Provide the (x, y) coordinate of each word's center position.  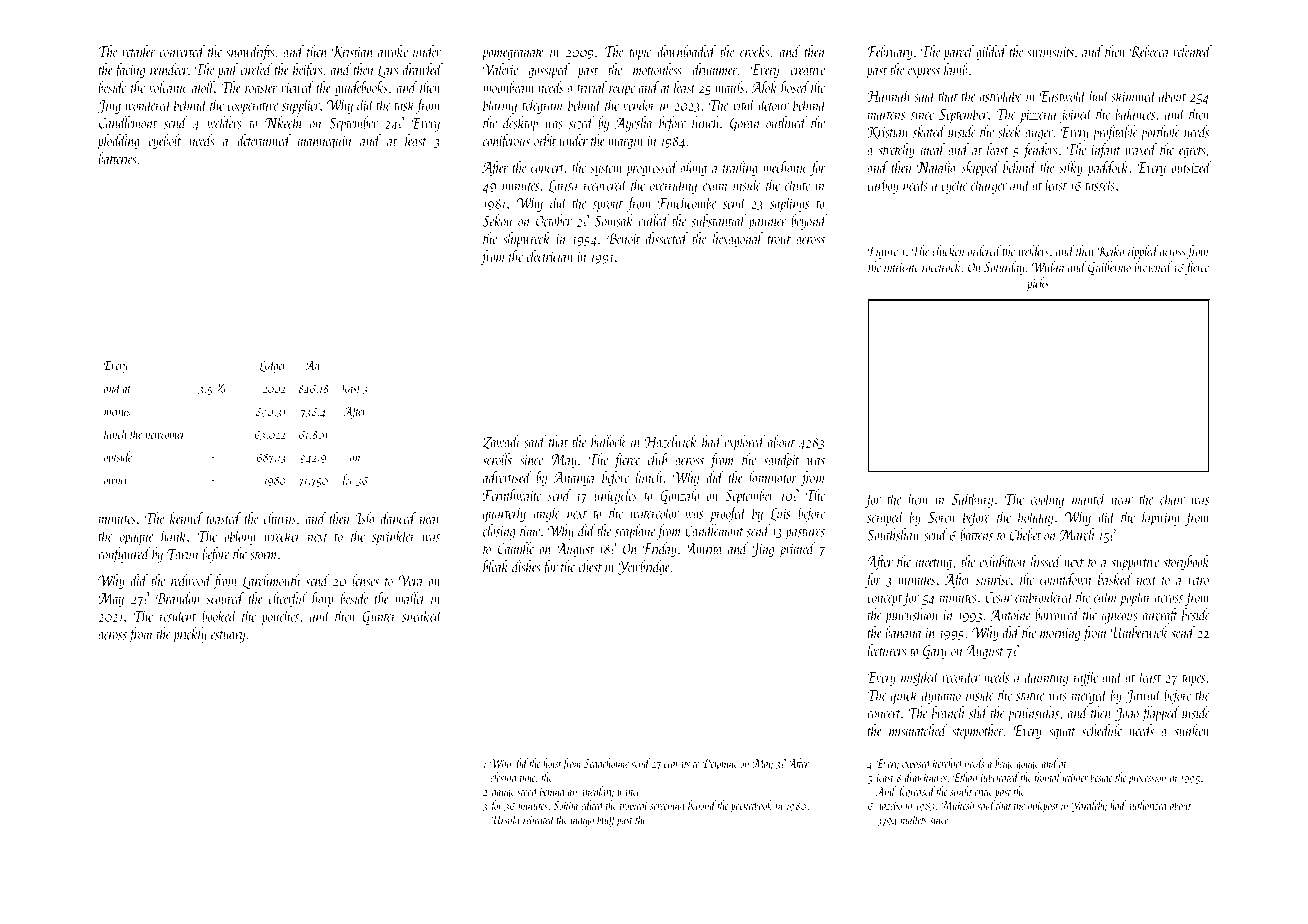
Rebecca (1149, 52)
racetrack (941, 266)
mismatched (918, 730)
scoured (225, 598)
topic (640, 54)
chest (590, 566)
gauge (503, 794)
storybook (1186, 563)
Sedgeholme (606, 764)
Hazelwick (671, 441)
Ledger (273, 366)
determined (264, 140)
